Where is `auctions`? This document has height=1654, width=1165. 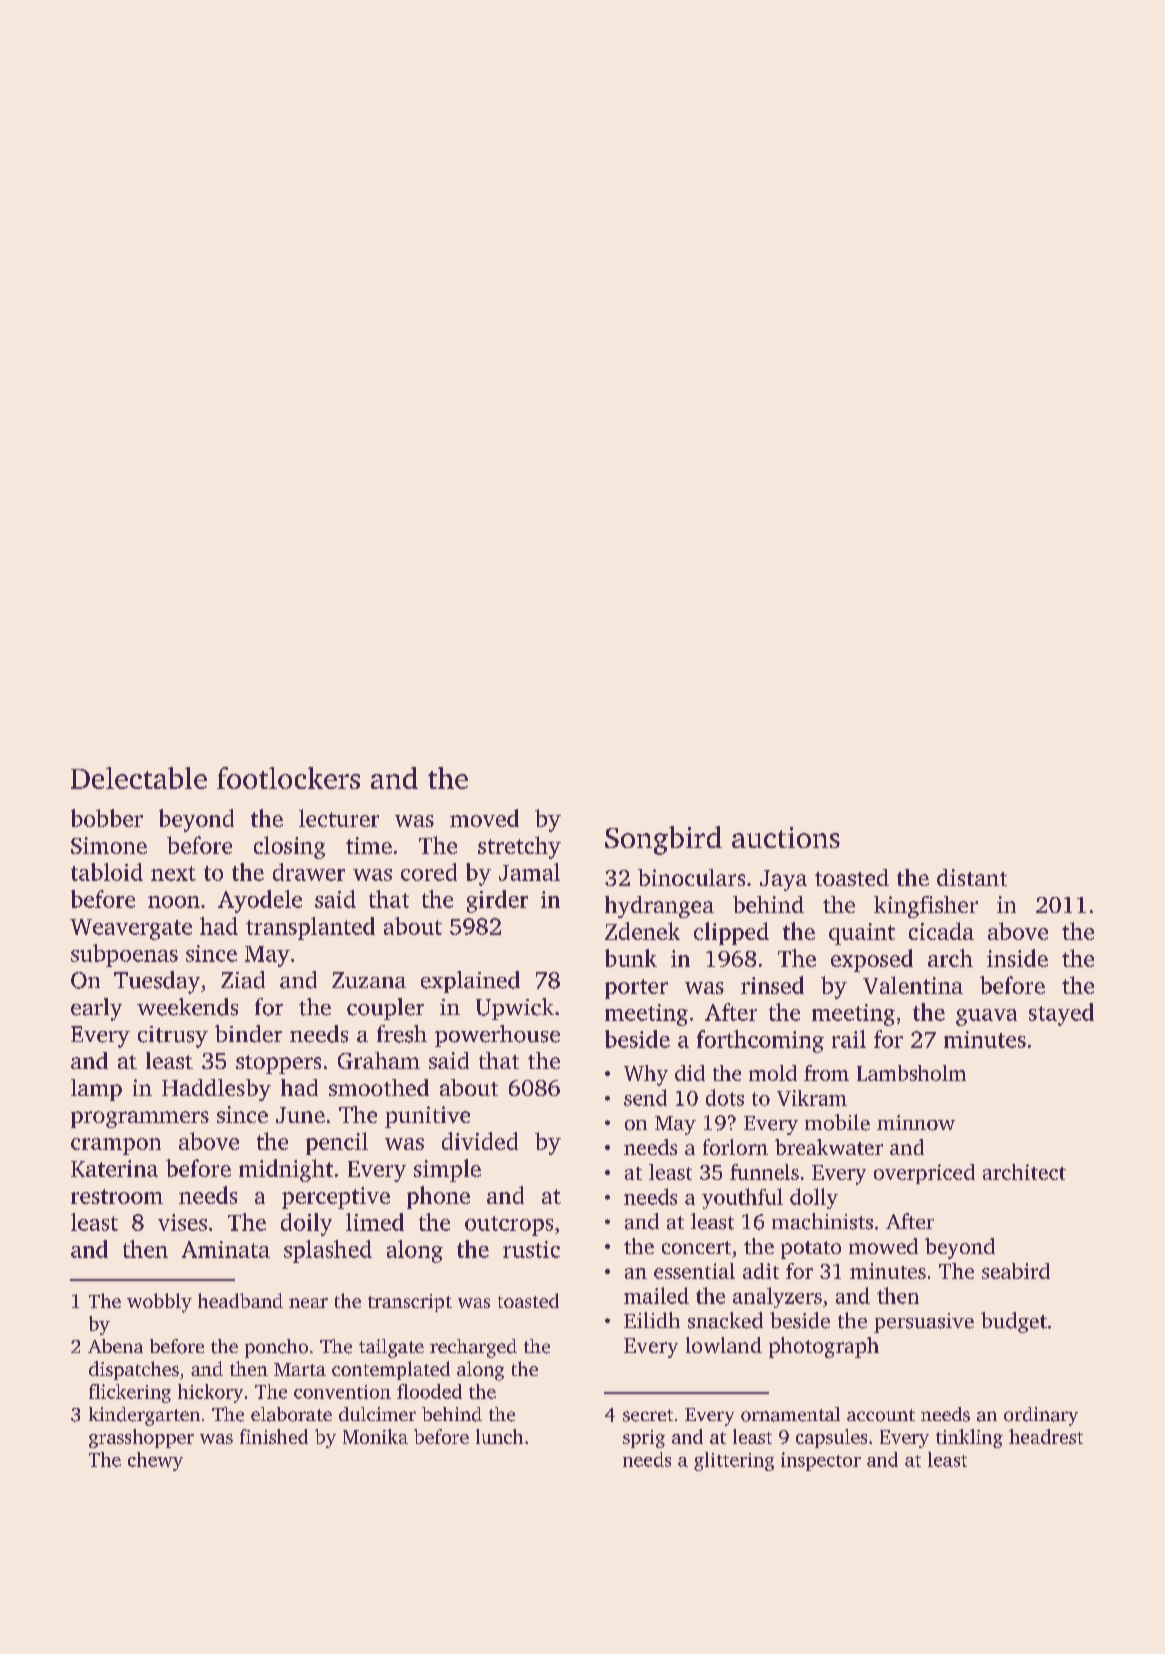 auctions is located at coordinates (786, 837).
